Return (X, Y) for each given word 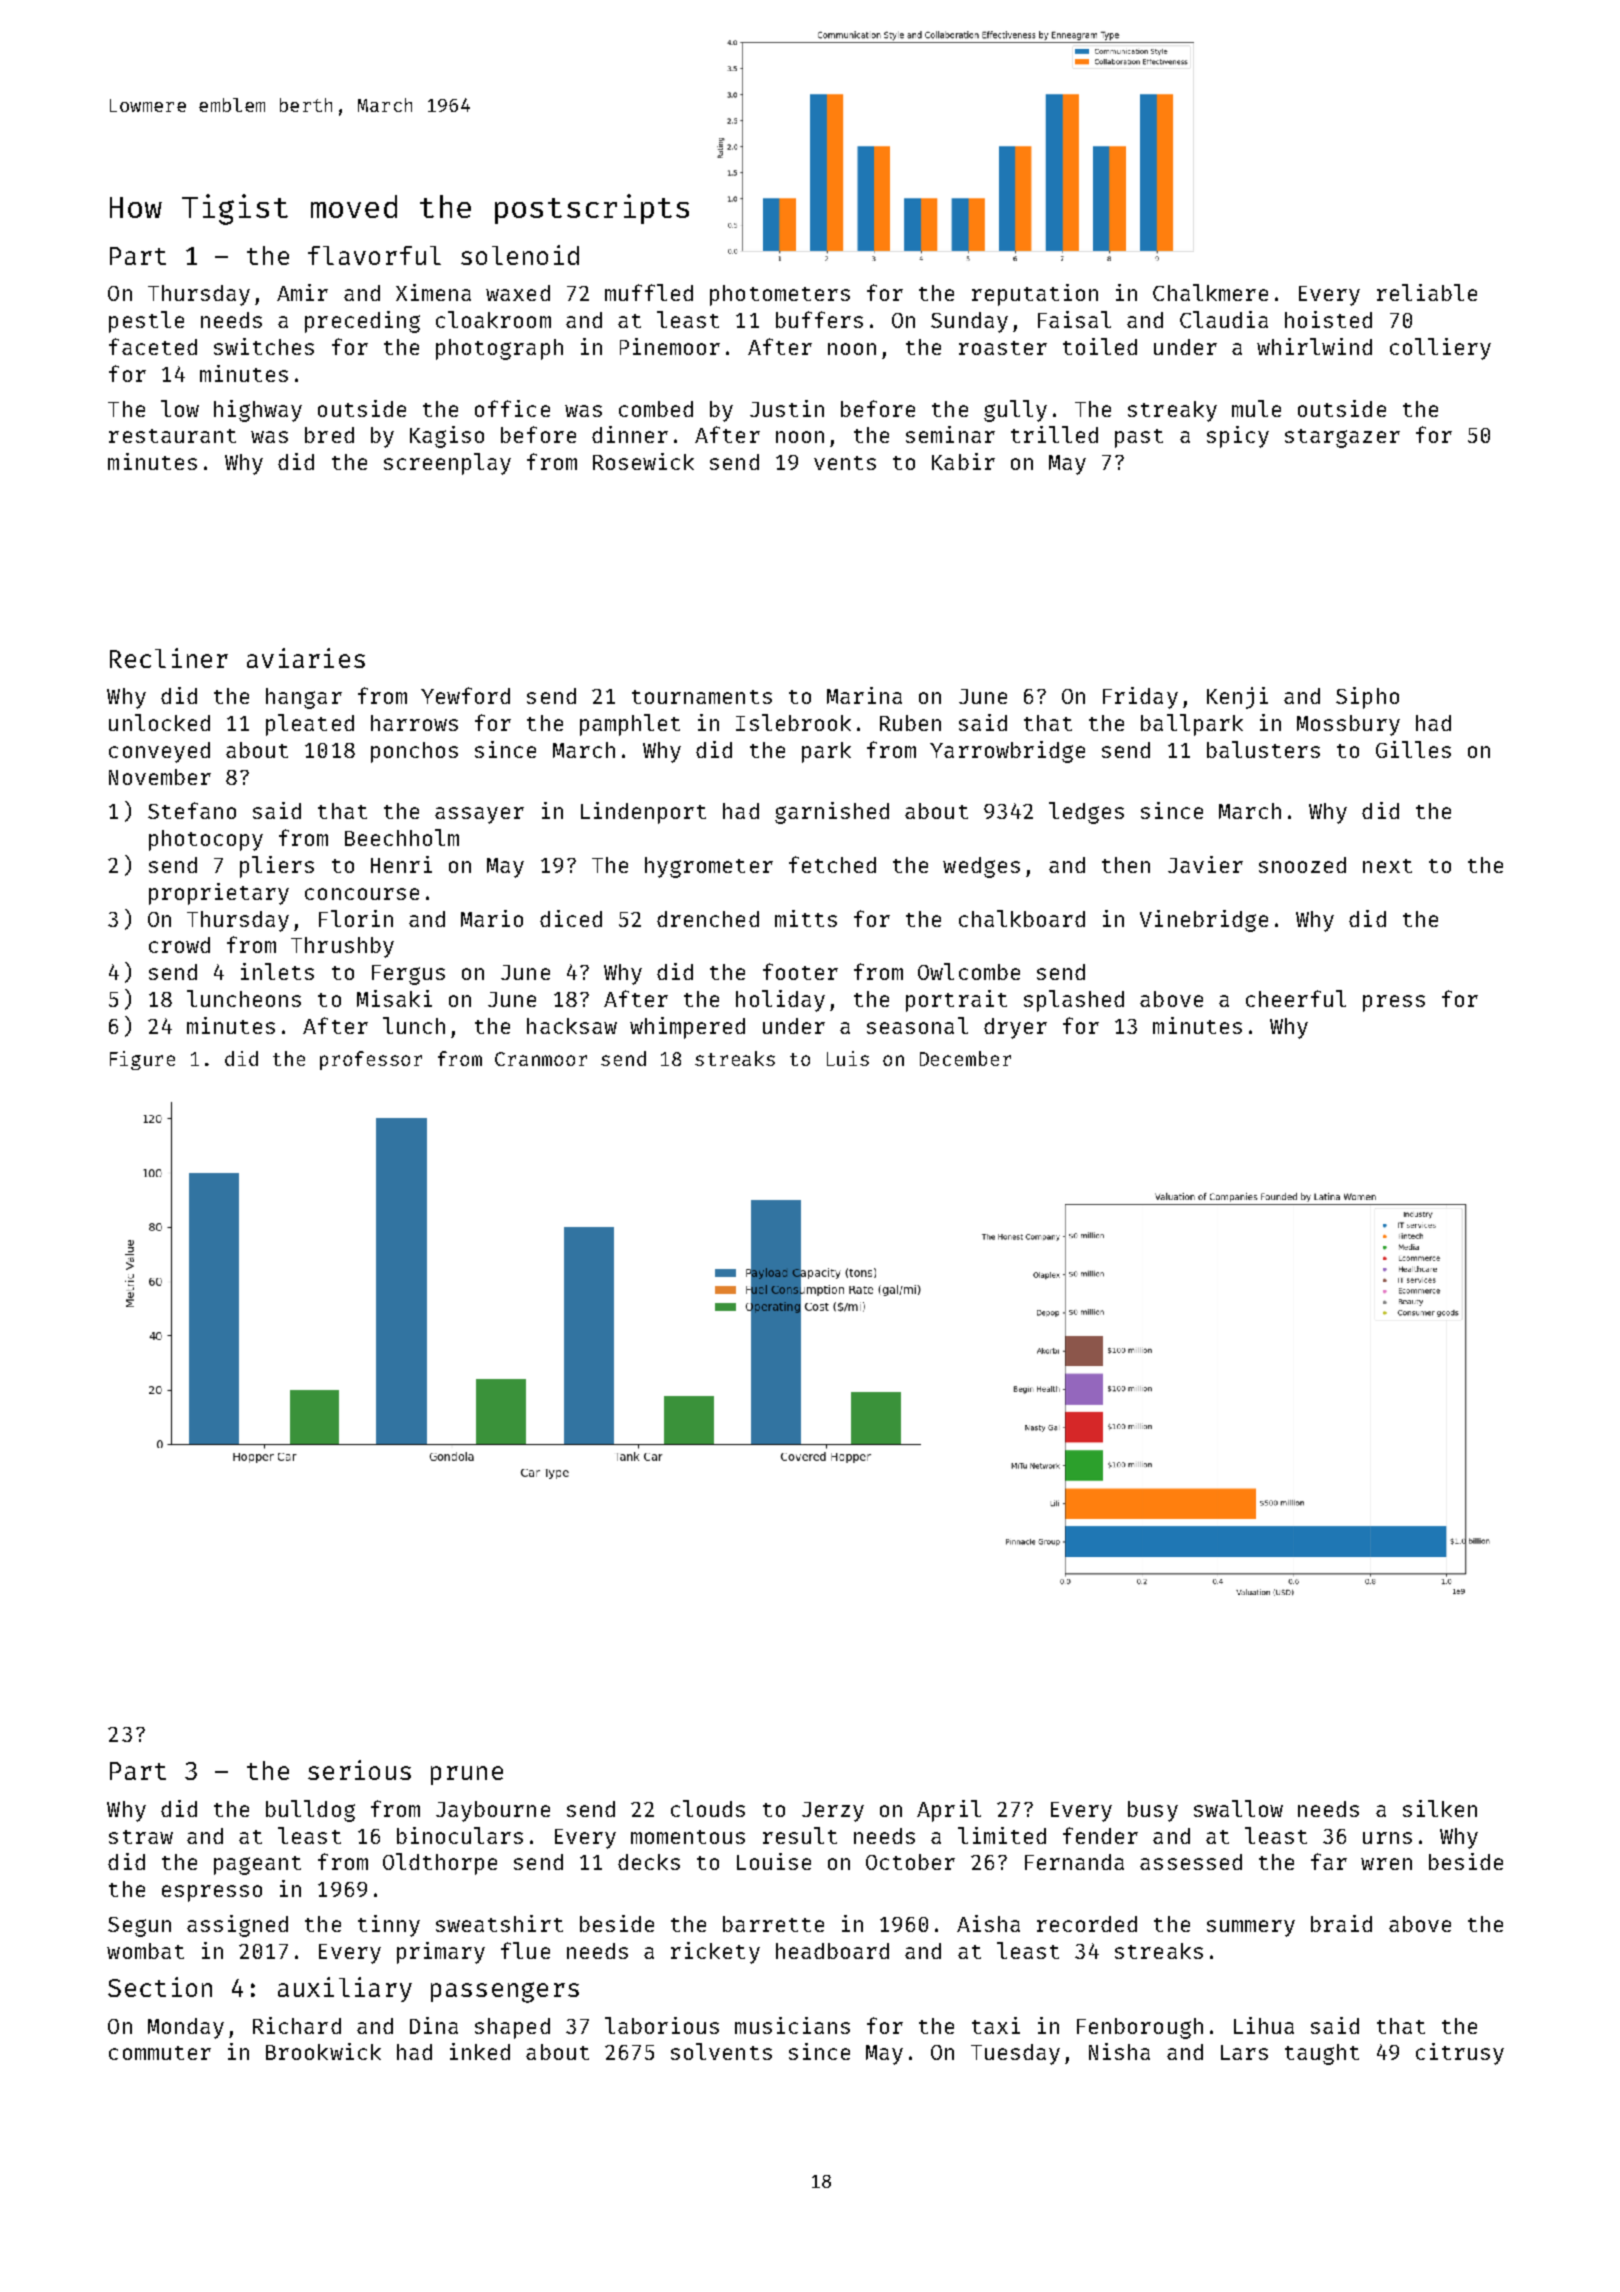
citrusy (1460, 2054)
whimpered (687, 1028)
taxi (996, 2025)
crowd (179, 945)
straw (141, 1837)
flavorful (374, 255)
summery (1251, 1928)
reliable (1427, 292)
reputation (1035, 295)
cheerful (1296, 998)
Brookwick (323, 2051)
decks (649, 1862)
